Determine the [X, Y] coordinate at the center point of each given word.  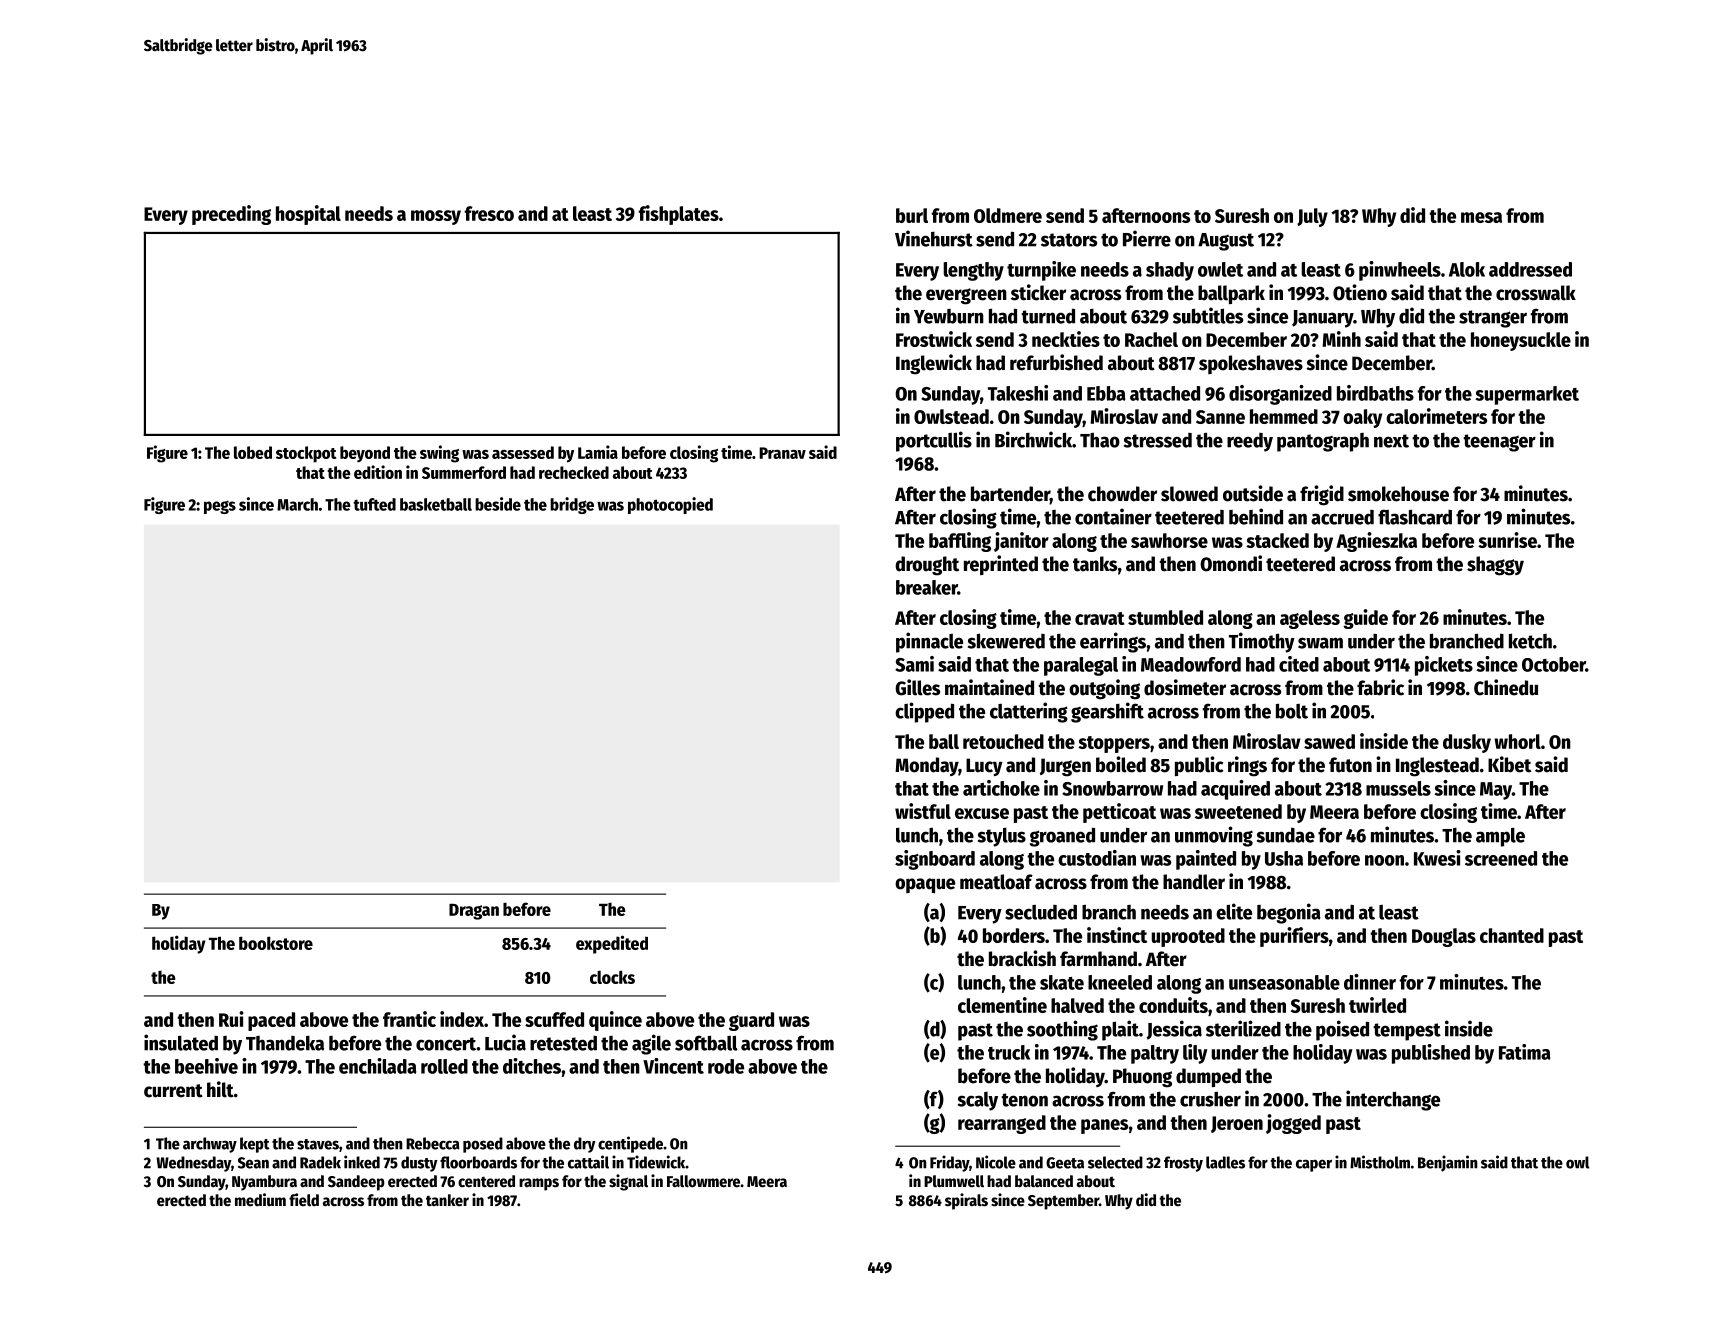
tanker [447, 1200]
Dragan [474, 912]
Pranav [782, 453]
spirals [966, 1201]
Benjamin [1448, 1163]
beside [498, 504]
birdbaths [1375, 393]
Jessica [1174, 1030]
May [1496, 791]
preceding [231, 215]
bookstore [276, 943]
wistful [923, 811]
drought [927, 566]
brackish [1022, 958]
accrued [1342, 517]
